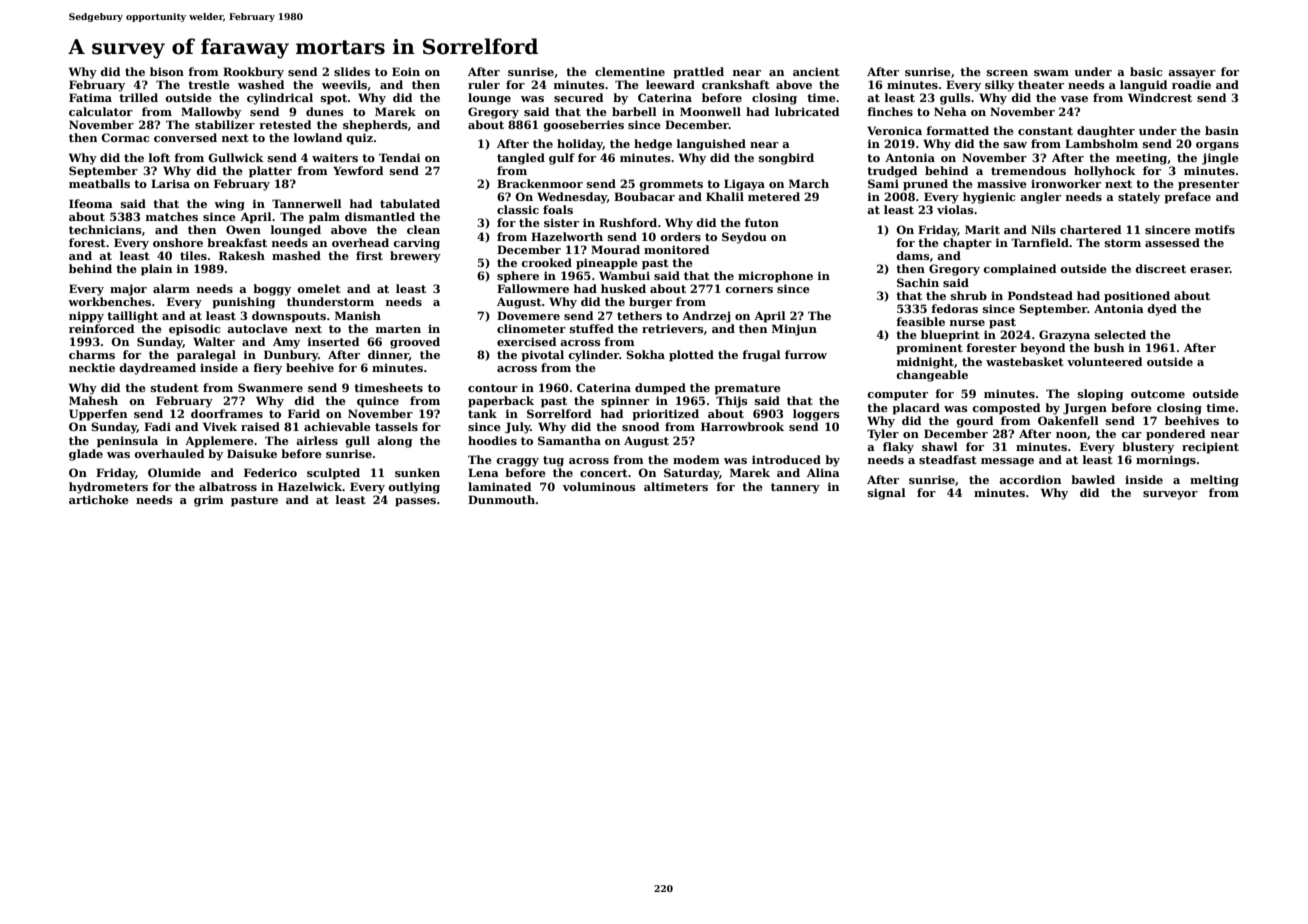 Image resolution: width=1308 pixels, height=924 pixels. Describe the element at coordinates (630, 71) in the page. I see `clementine` at that location.
